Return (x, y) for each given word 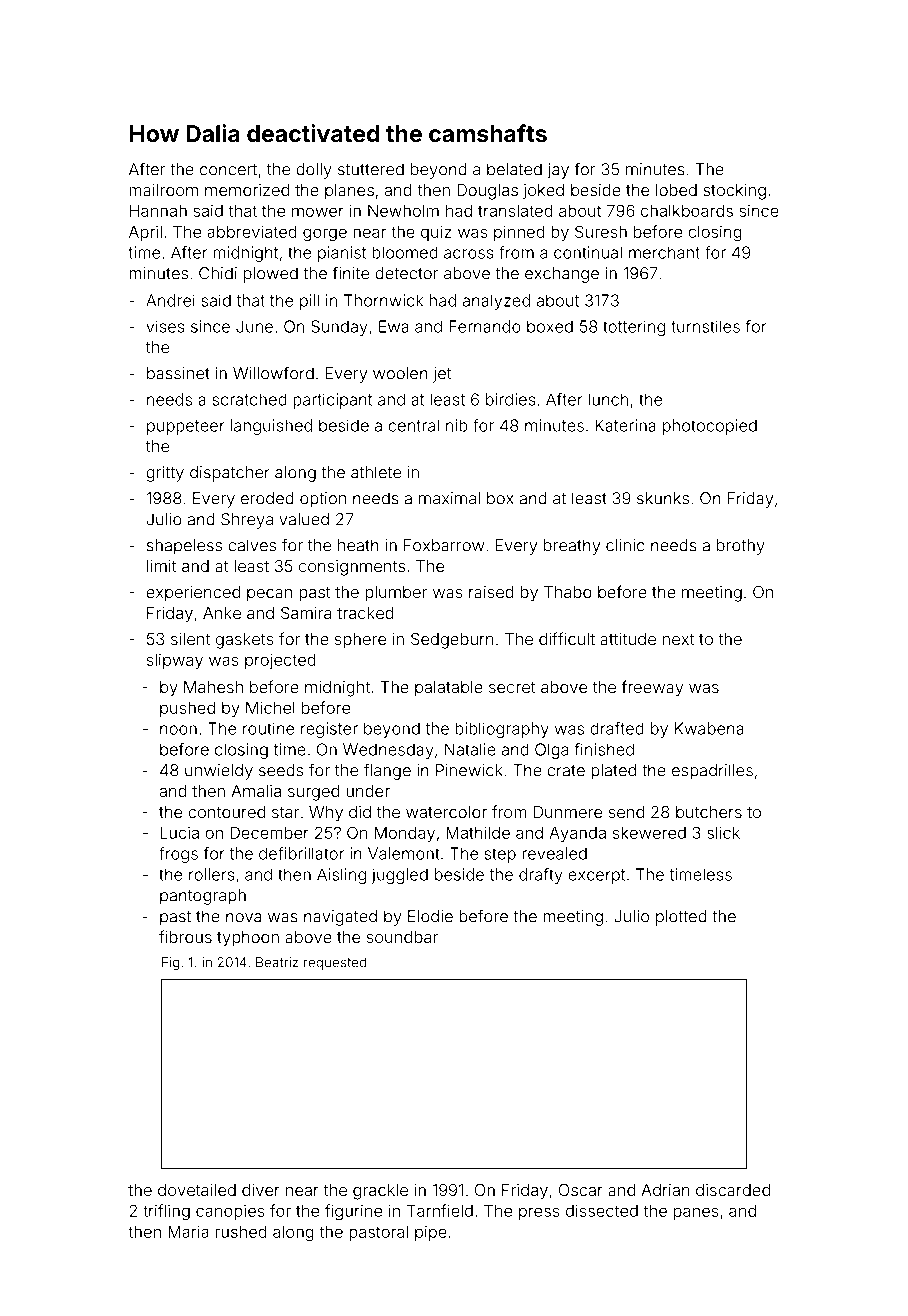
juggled (400, 876)
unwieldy (219, 772)
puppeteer (186, 427)
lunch (608, 399)
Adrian (665, 1190)
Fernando (485, 326)
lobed (676, 190)
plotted (681, 918)
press (539, 1213)
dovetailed (197, 1190)
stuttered (371, 169)
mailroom (163, 190)
